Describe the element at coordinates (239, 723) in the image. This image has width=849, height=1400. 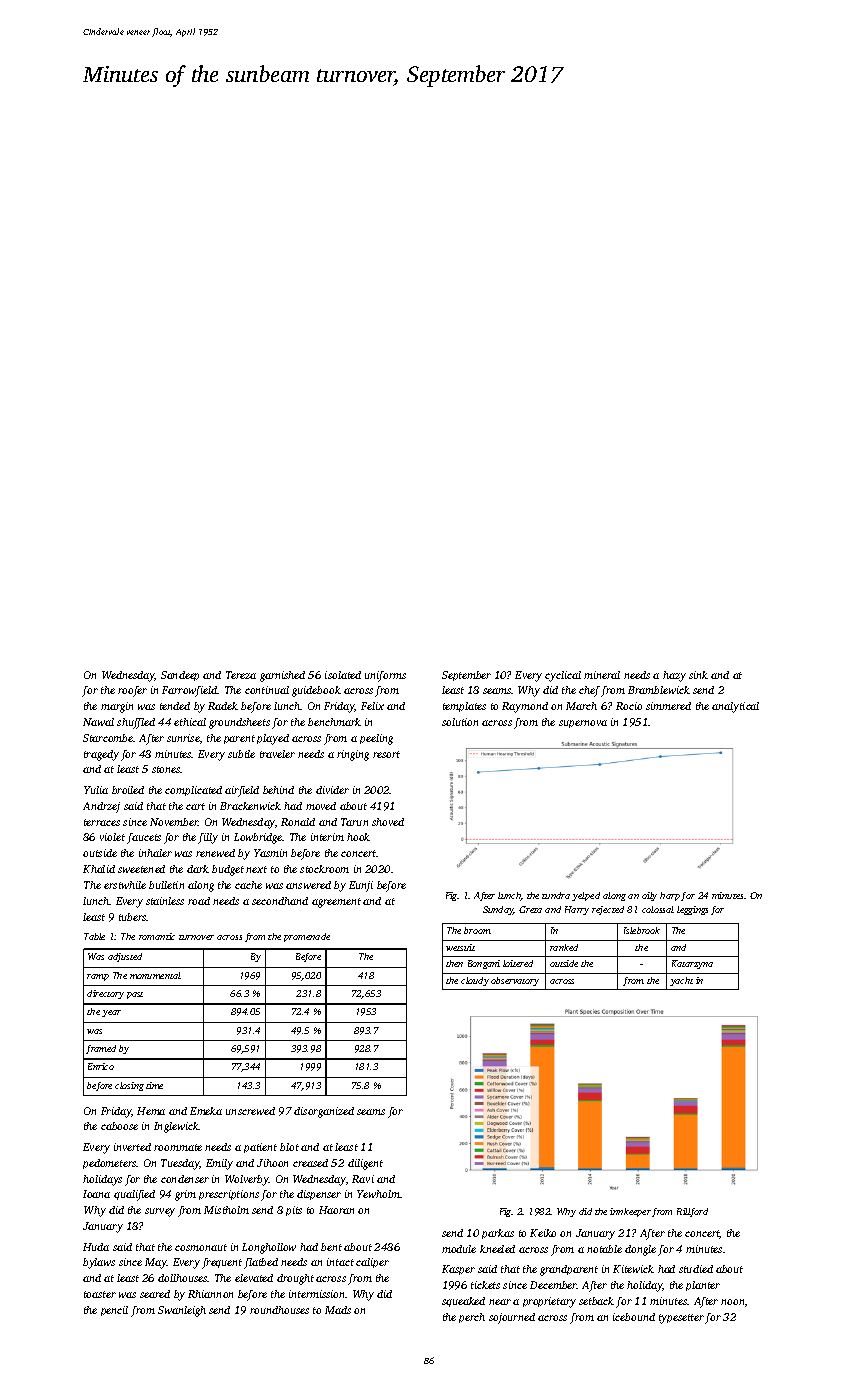
I see `groundsheets` at that location.
